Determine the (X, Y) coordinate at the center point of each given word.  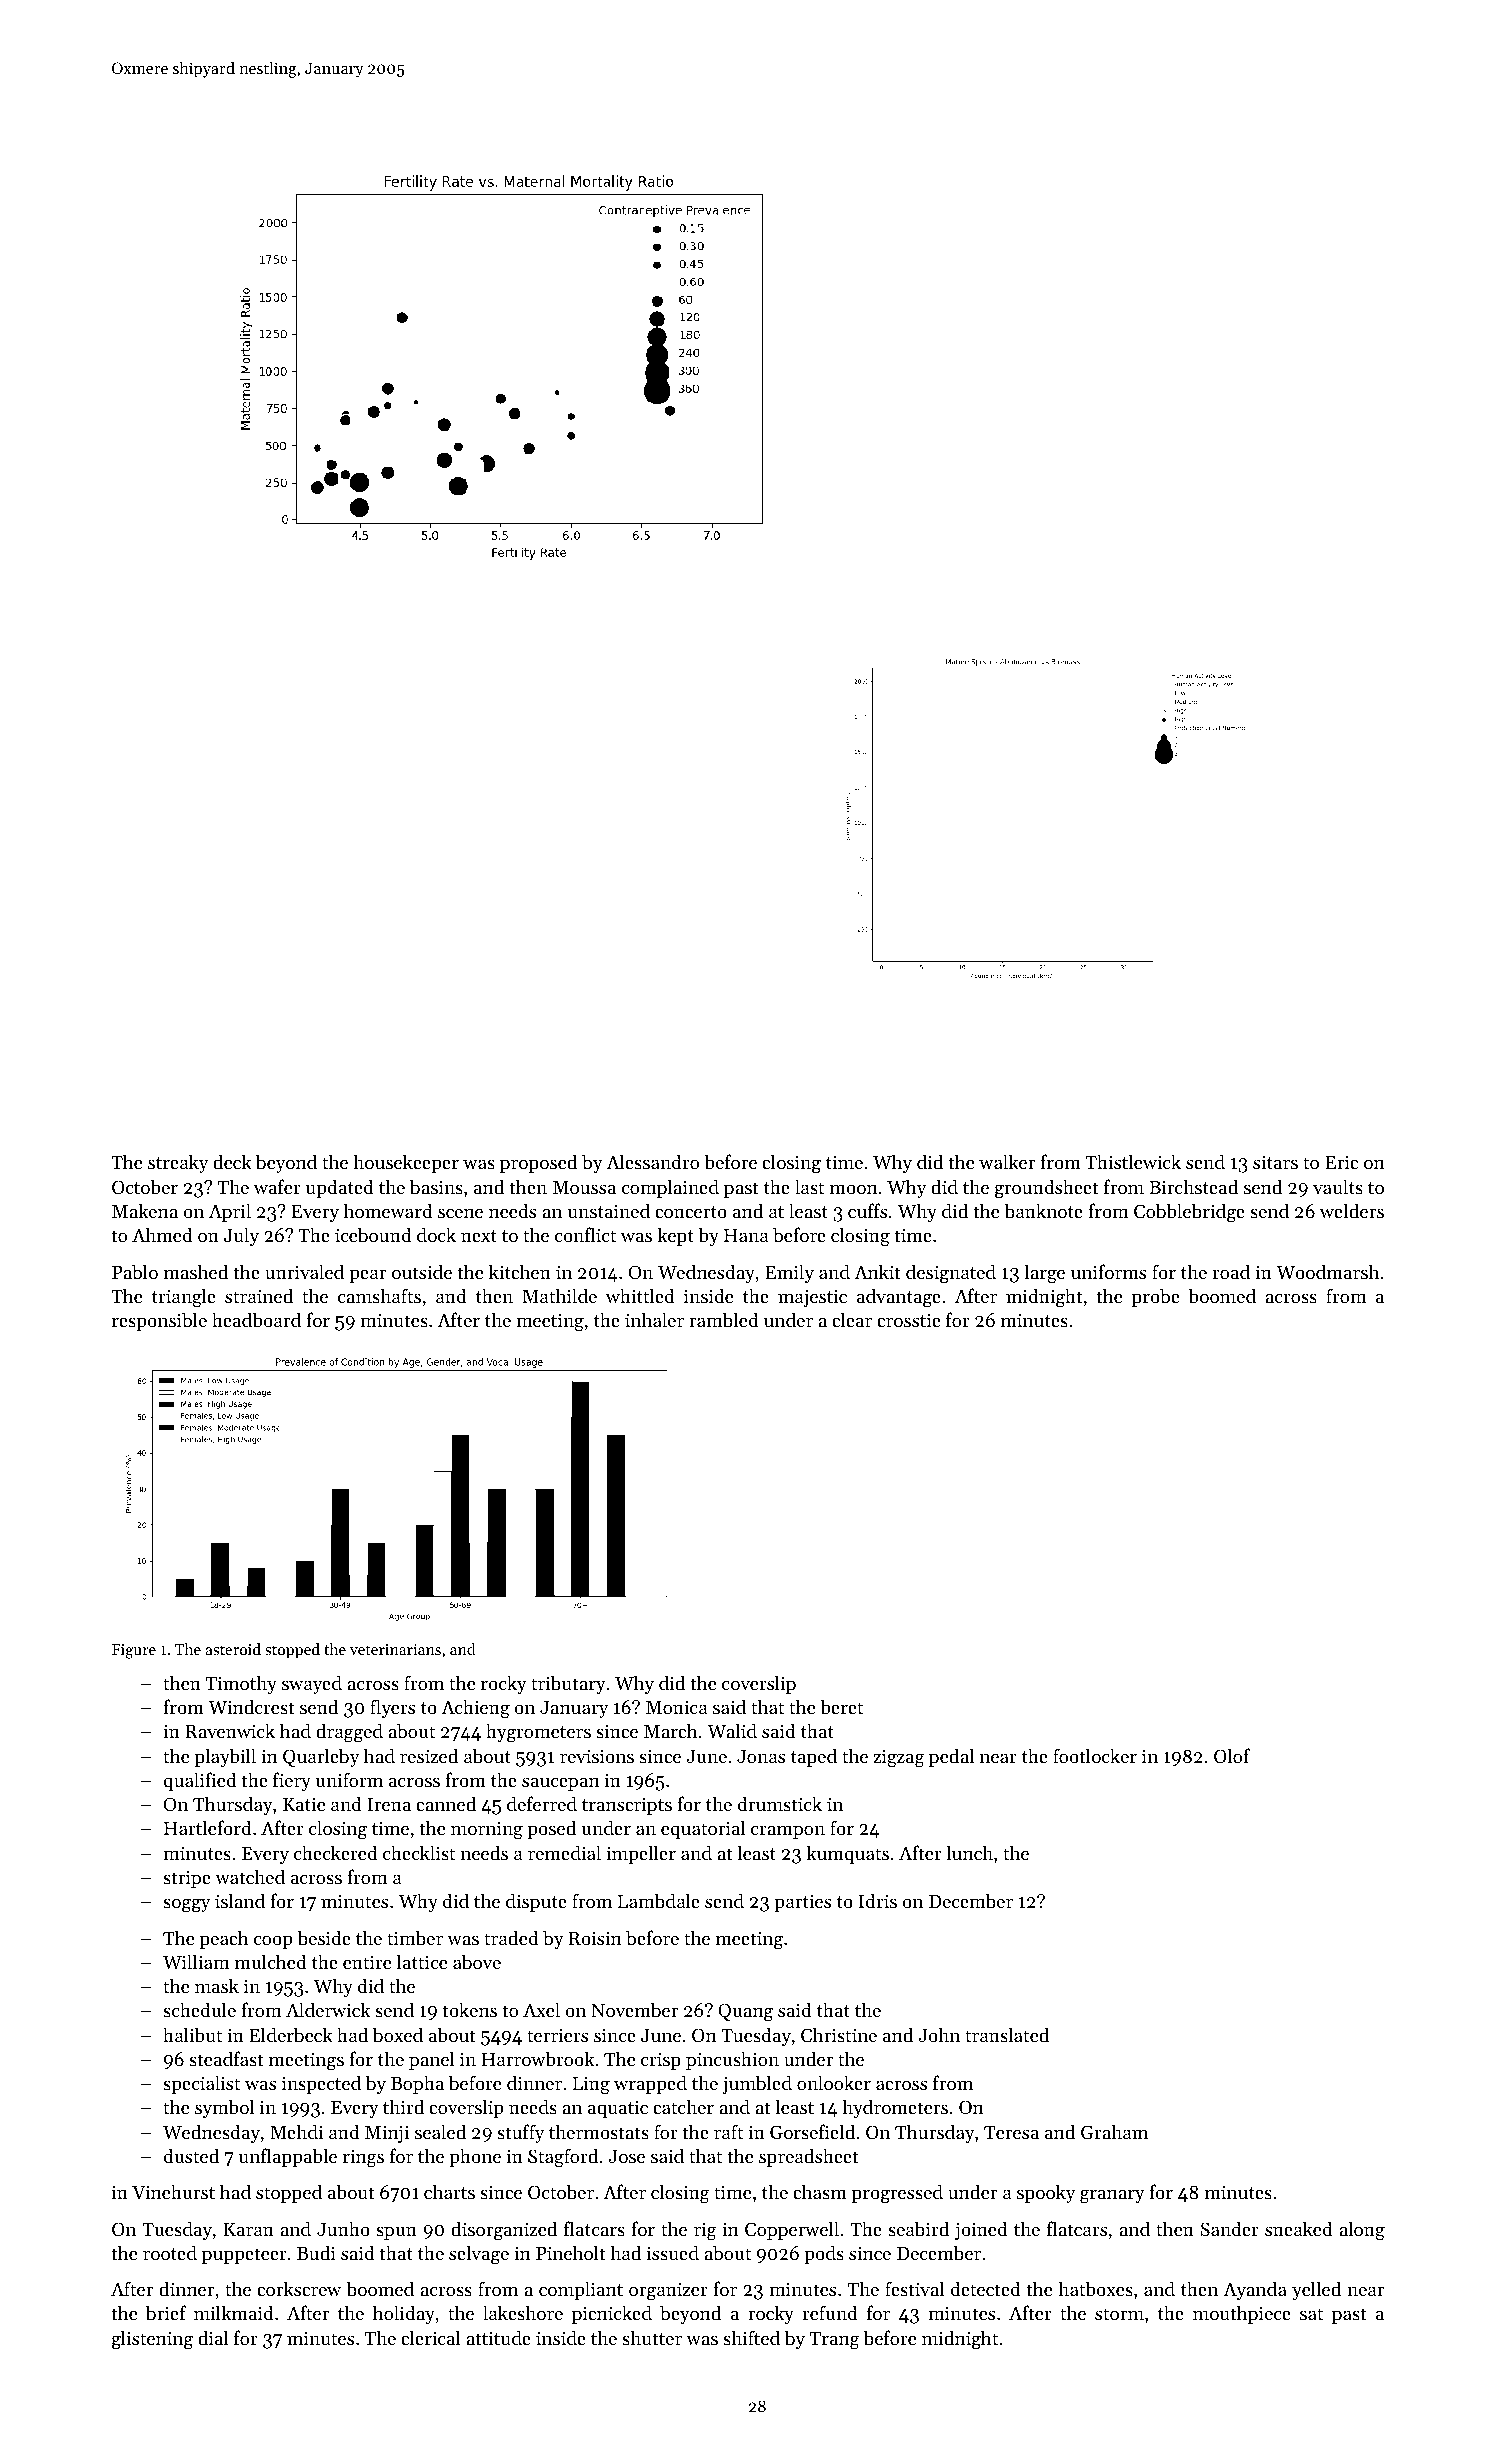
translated (1007, 2034)
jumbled (757, 2084)
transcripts (627, 1806)
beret (841, 1706)
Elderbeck (291, 2035)
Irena (389, 1804)
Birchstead (1193, 1186)
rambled (724, 1319)
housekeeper (406, 1163)
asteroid (233, 1649)
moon (854, 1189)
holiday (404, 2314)
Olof (1232, 1755)
